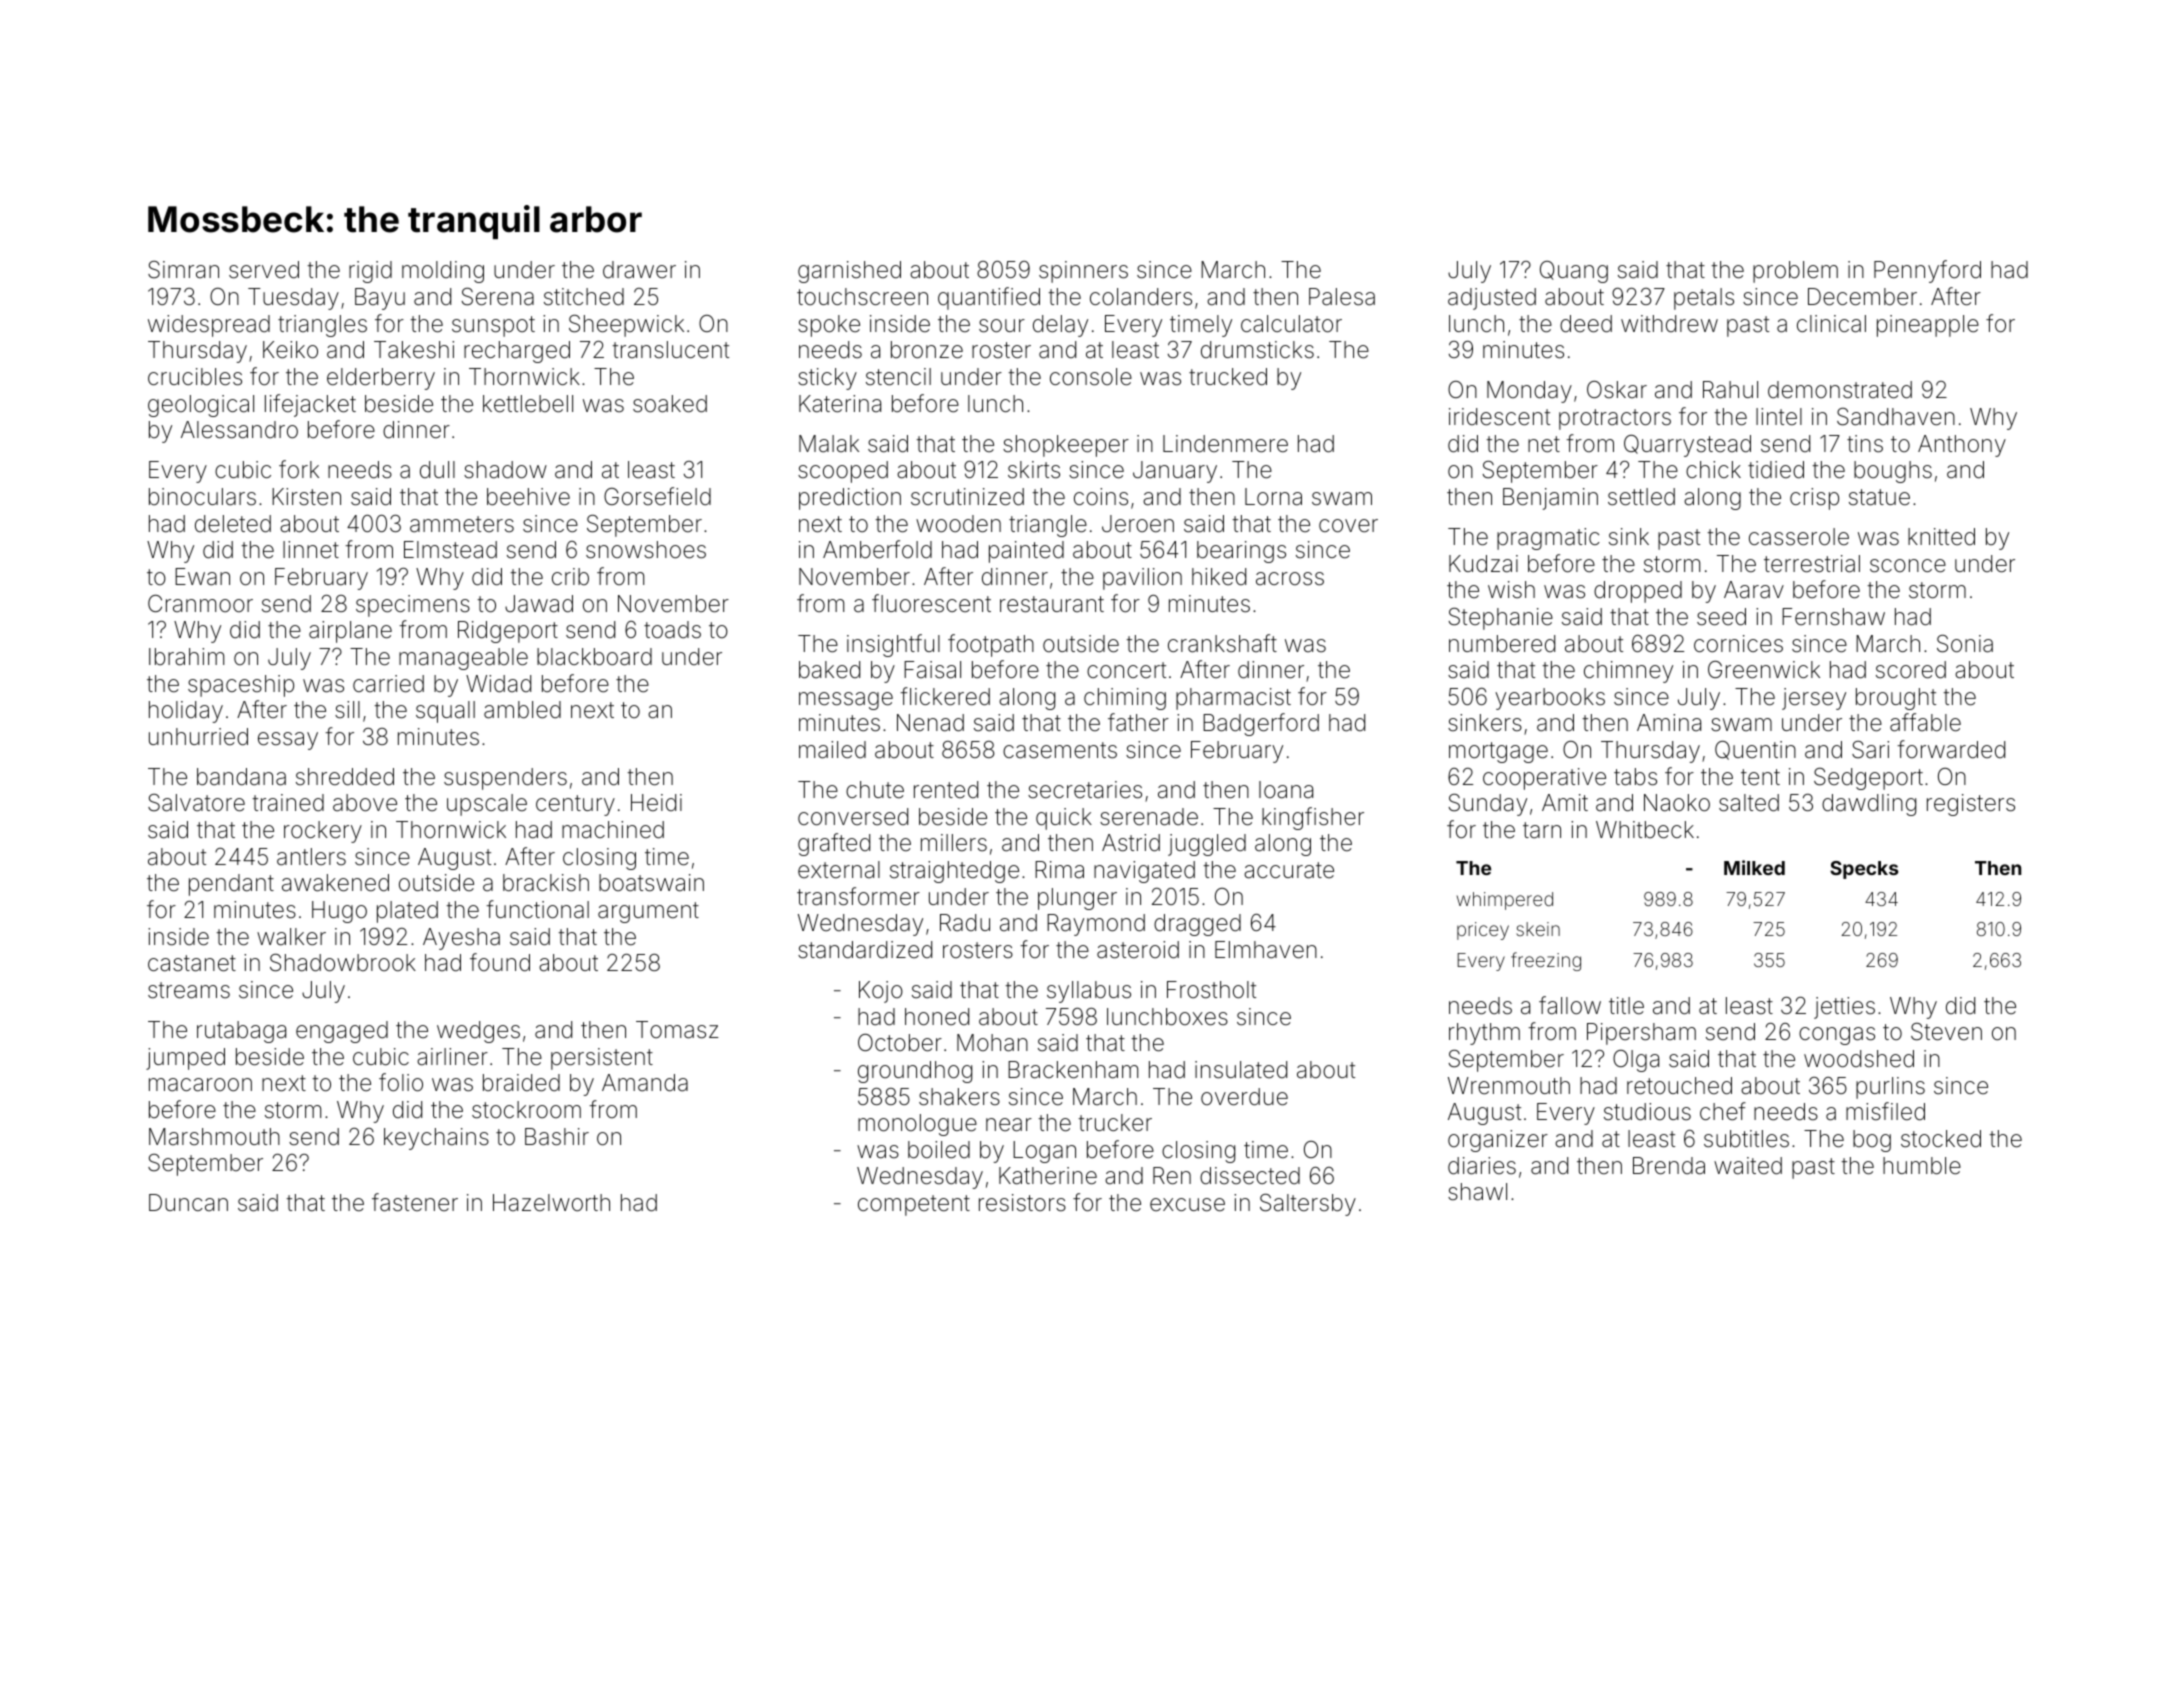 This screenshot has width=2178, height=1683. Describe the element at coordinates (1500, 619) in the screenshot. I see `Stephanie` at that location.
